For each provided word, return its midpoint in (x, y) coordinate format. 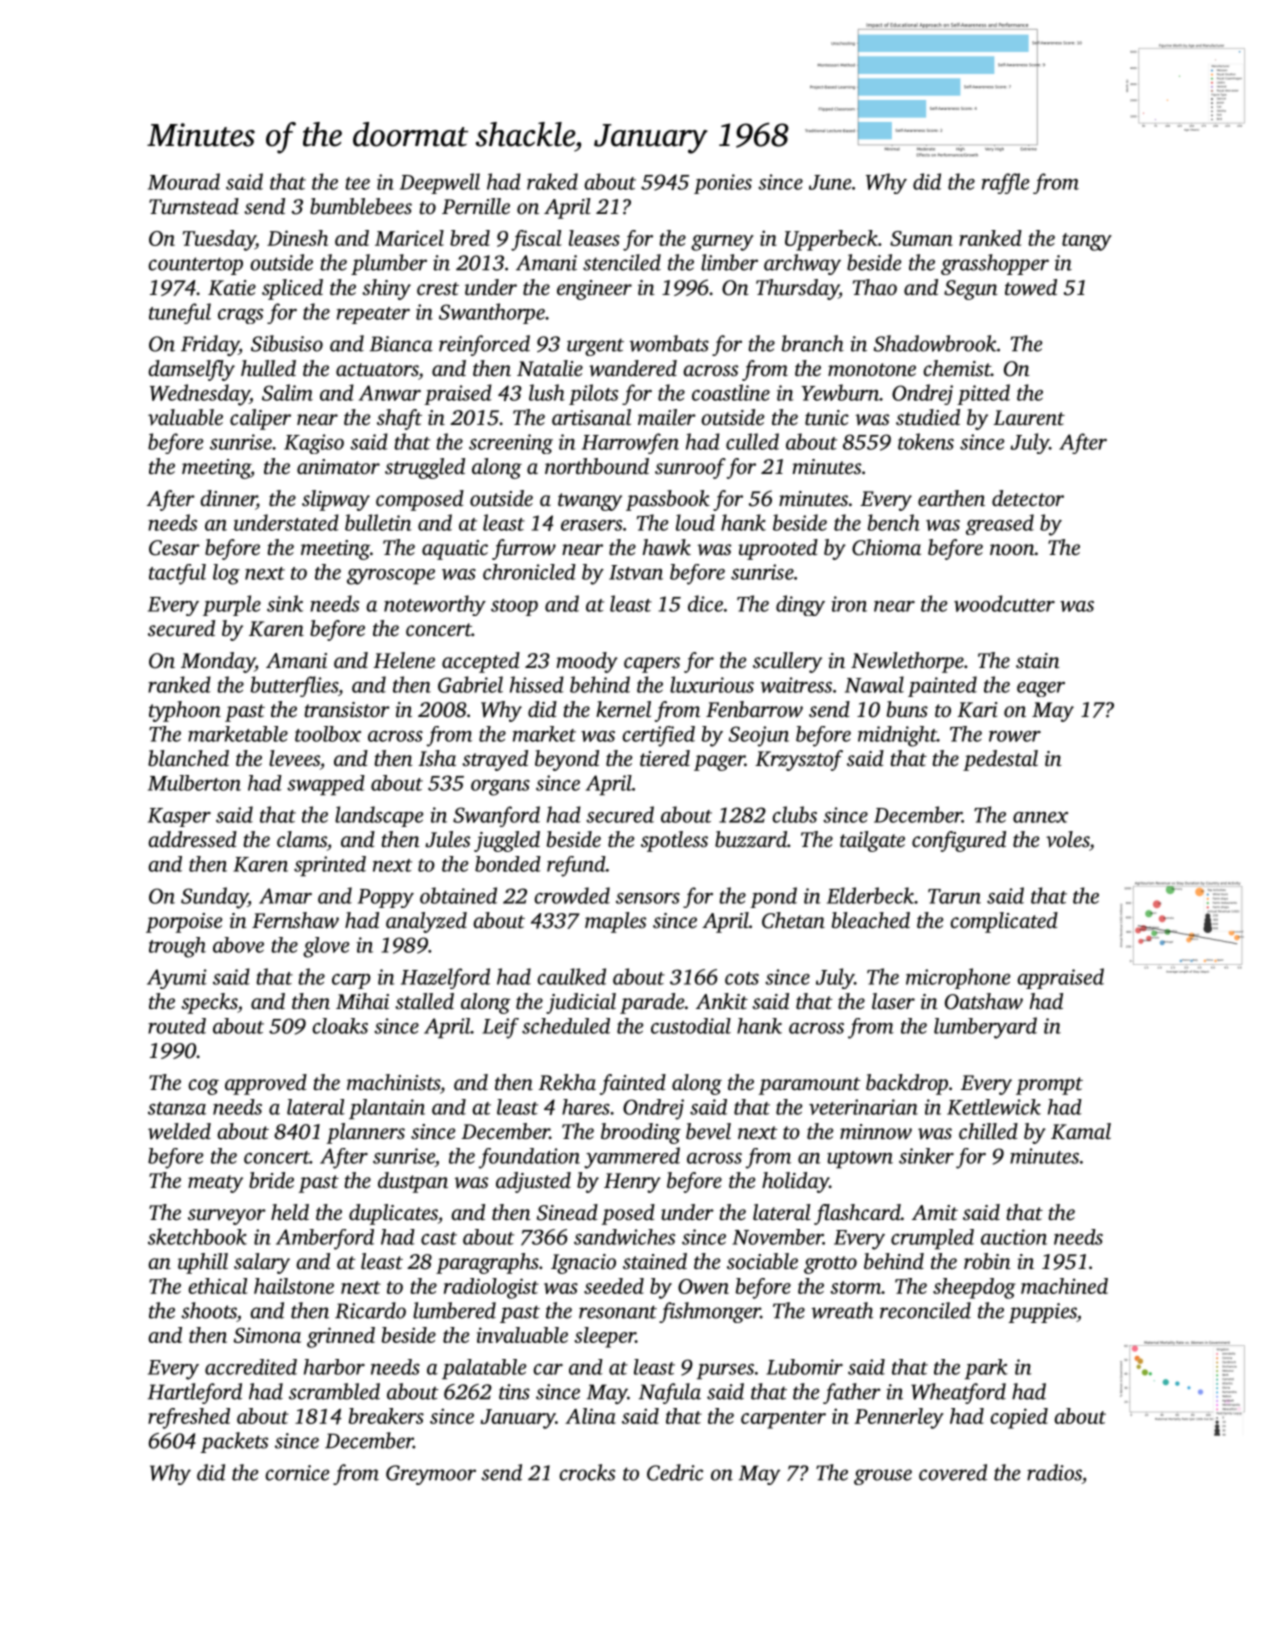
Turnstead (194, 206)
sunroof (690, 468)
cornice (297, 1473)
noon (1012, 549)
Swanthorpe (492, 313)
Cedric (675, 1472)
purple (232, 605)
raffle (1005, 183)
